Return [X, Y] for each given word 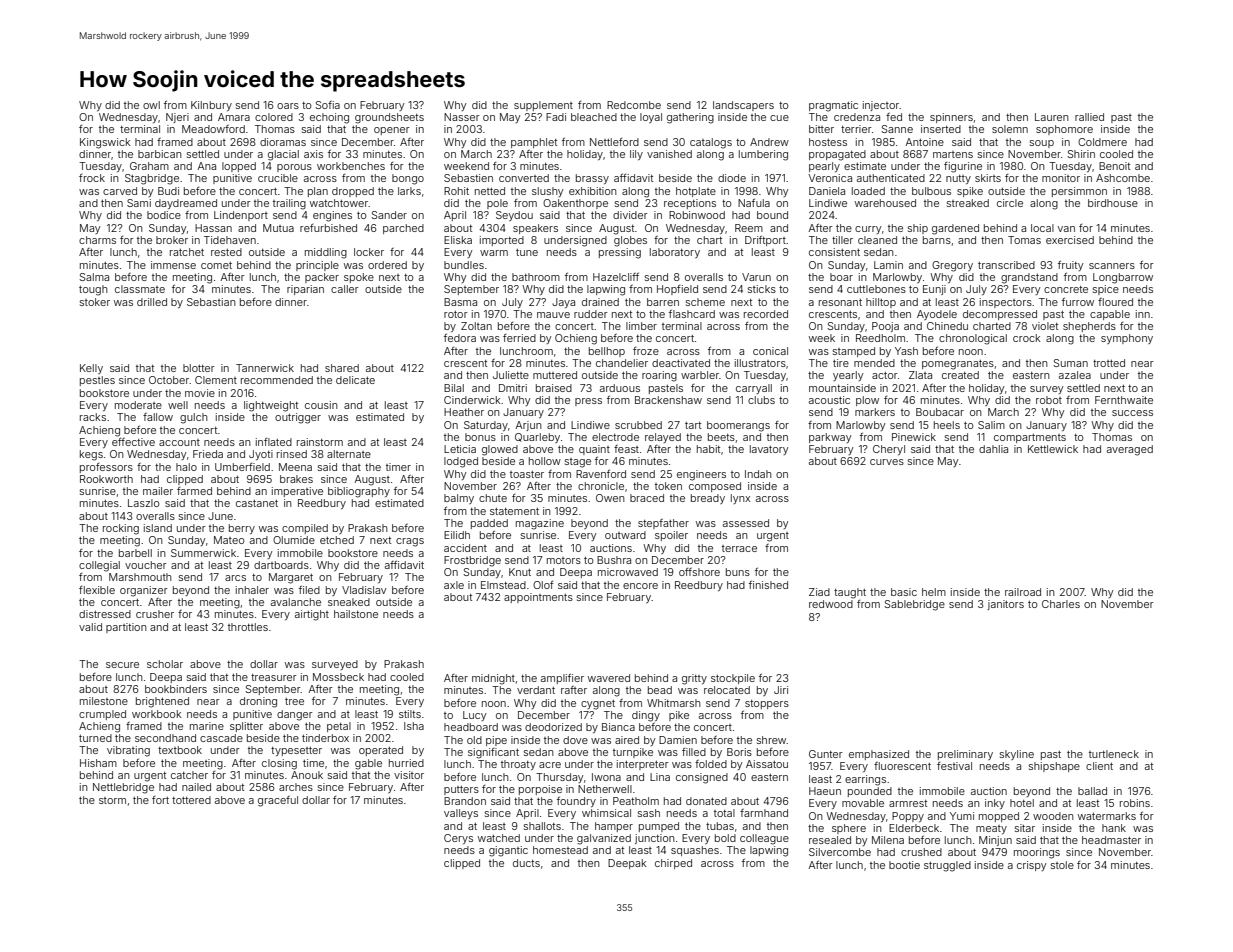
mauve [553, 315]
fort [160, 800]
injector [881, 106]
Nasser [462, 117]
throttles [248, 627]
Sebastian [211, 302]
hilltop [881, 303]
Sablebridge [914, 605]
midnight [493, 679]
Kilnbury [211, 106]
